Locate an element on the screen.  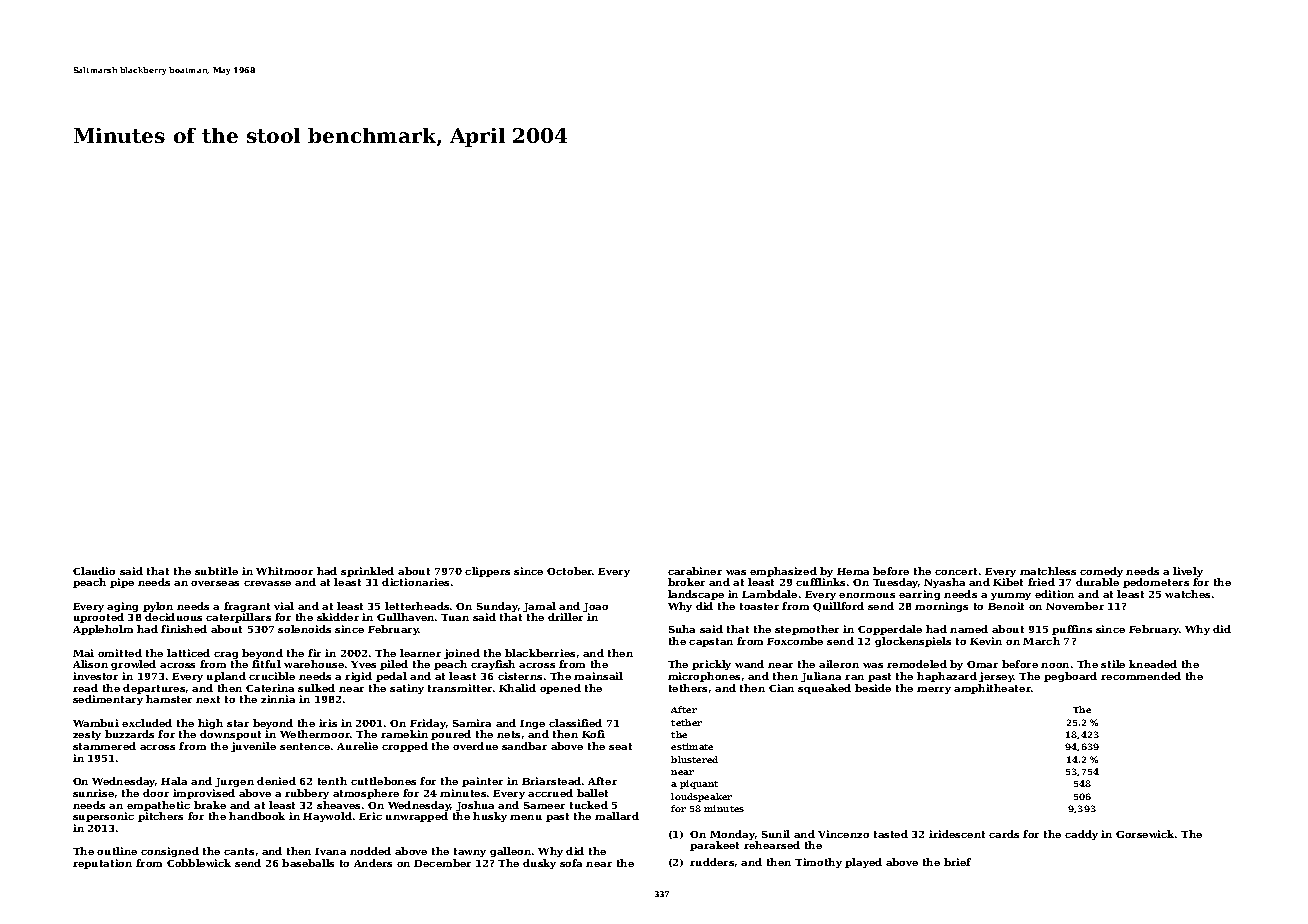
Wambui is located at coordinates (96, 723).
